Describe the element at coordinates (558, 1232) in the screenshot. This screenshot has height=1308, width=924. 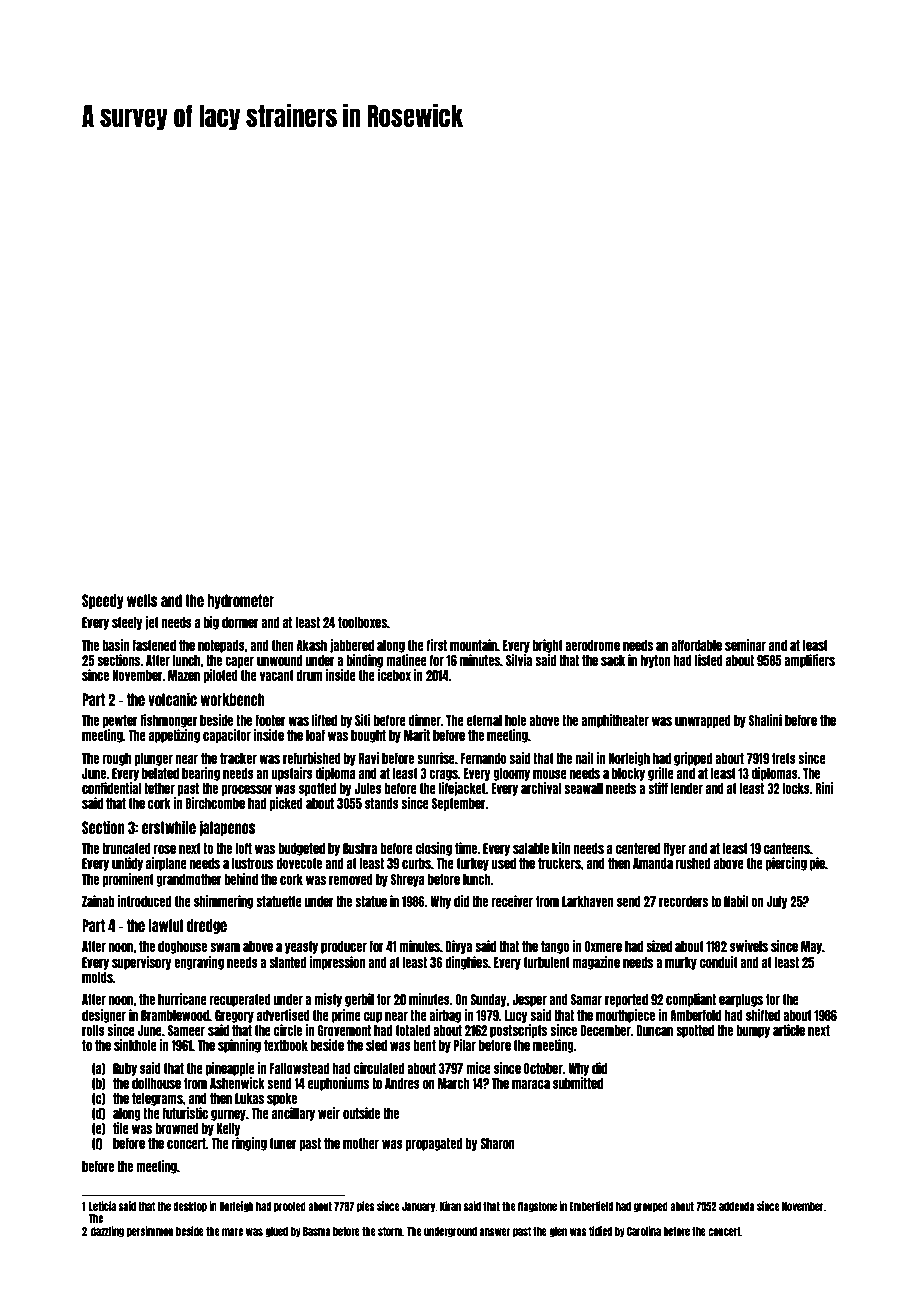
I see `glen` at that location.
